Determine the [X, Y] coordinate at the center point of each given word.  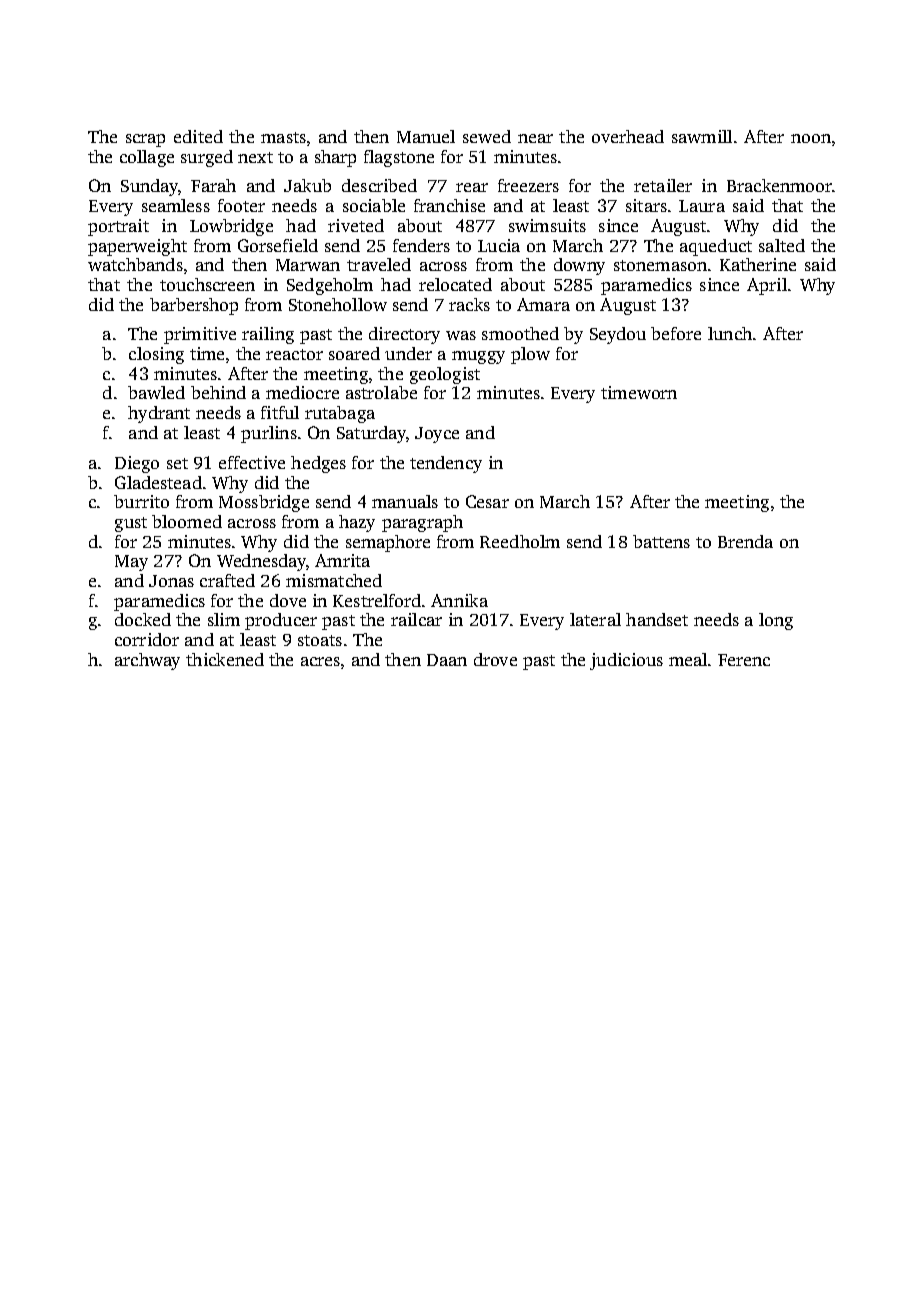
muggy [478, 357]
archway [147, 661]
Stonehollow [338, 304]
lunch [730, 333]
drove [495, 659]
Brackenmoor [779, 185]
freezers [528, 185]
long [776, 621]
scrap [145, 140]
